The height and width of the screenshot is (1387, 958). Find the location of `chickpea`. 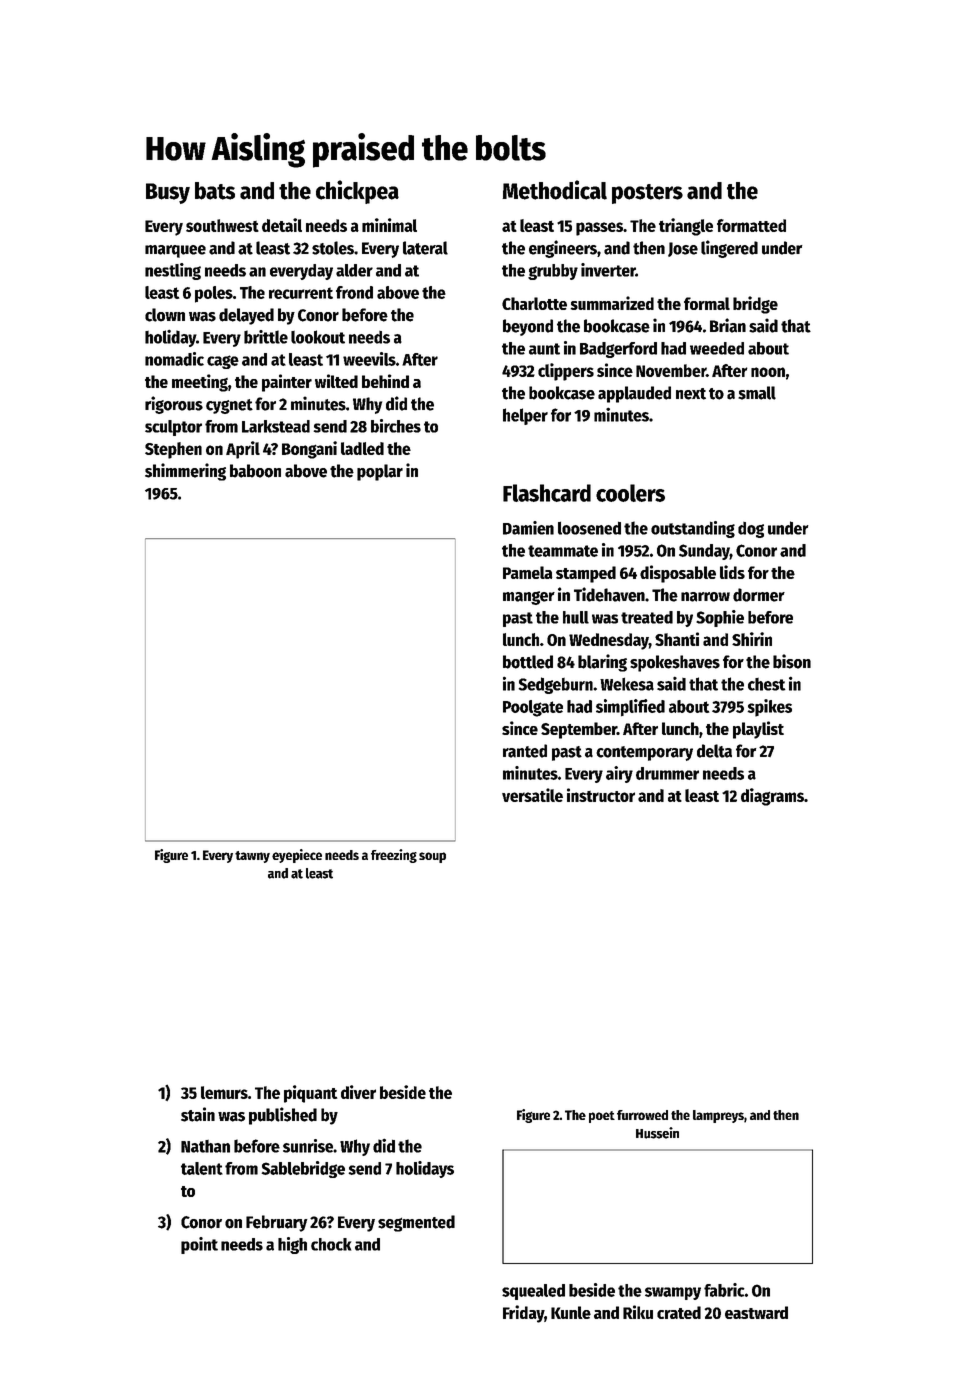

chickpea is located at coordinates (357, 192).
